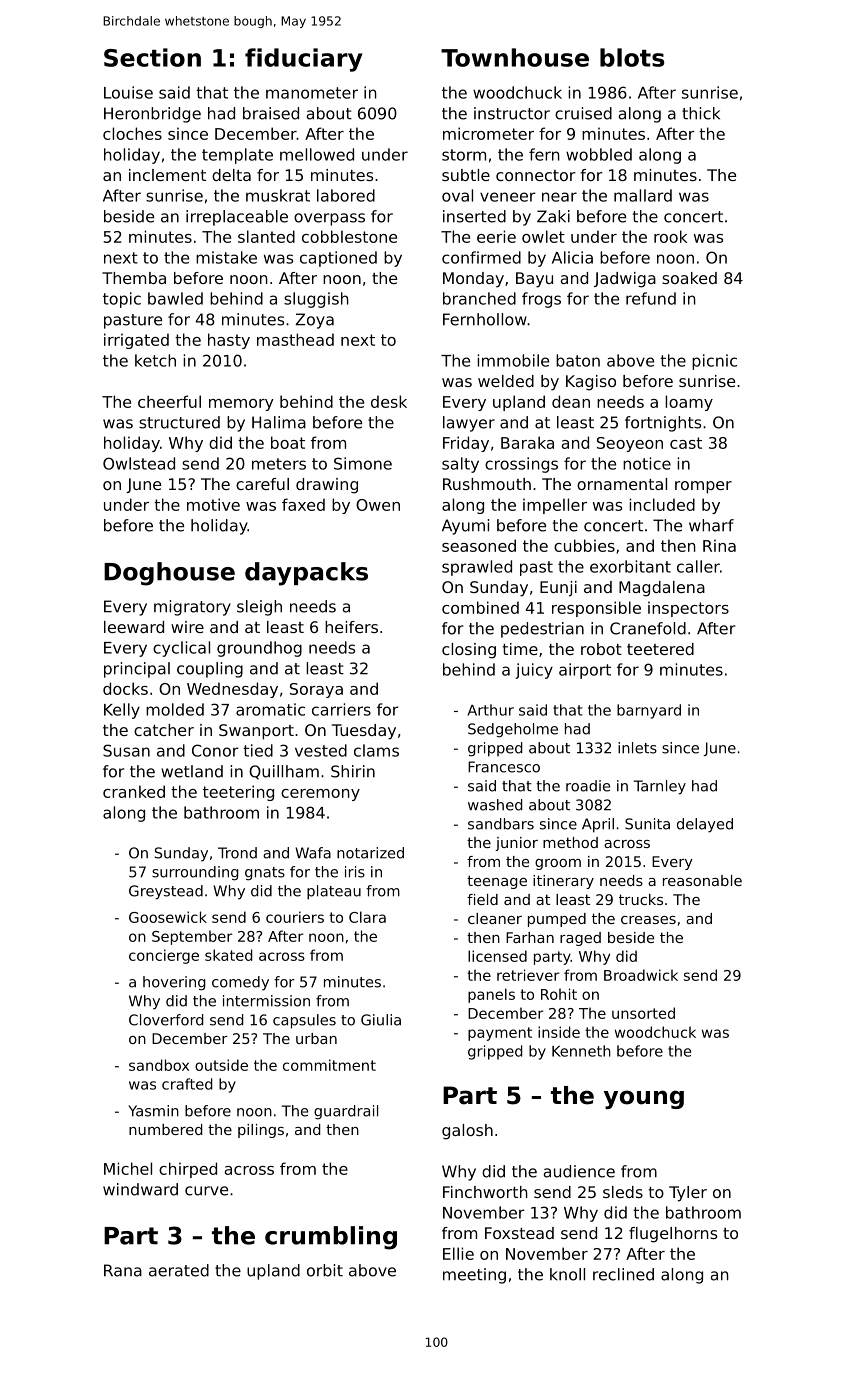 This screenshot has height=1400, width=849. I want to click on crumbling, so click(331, 1238).
